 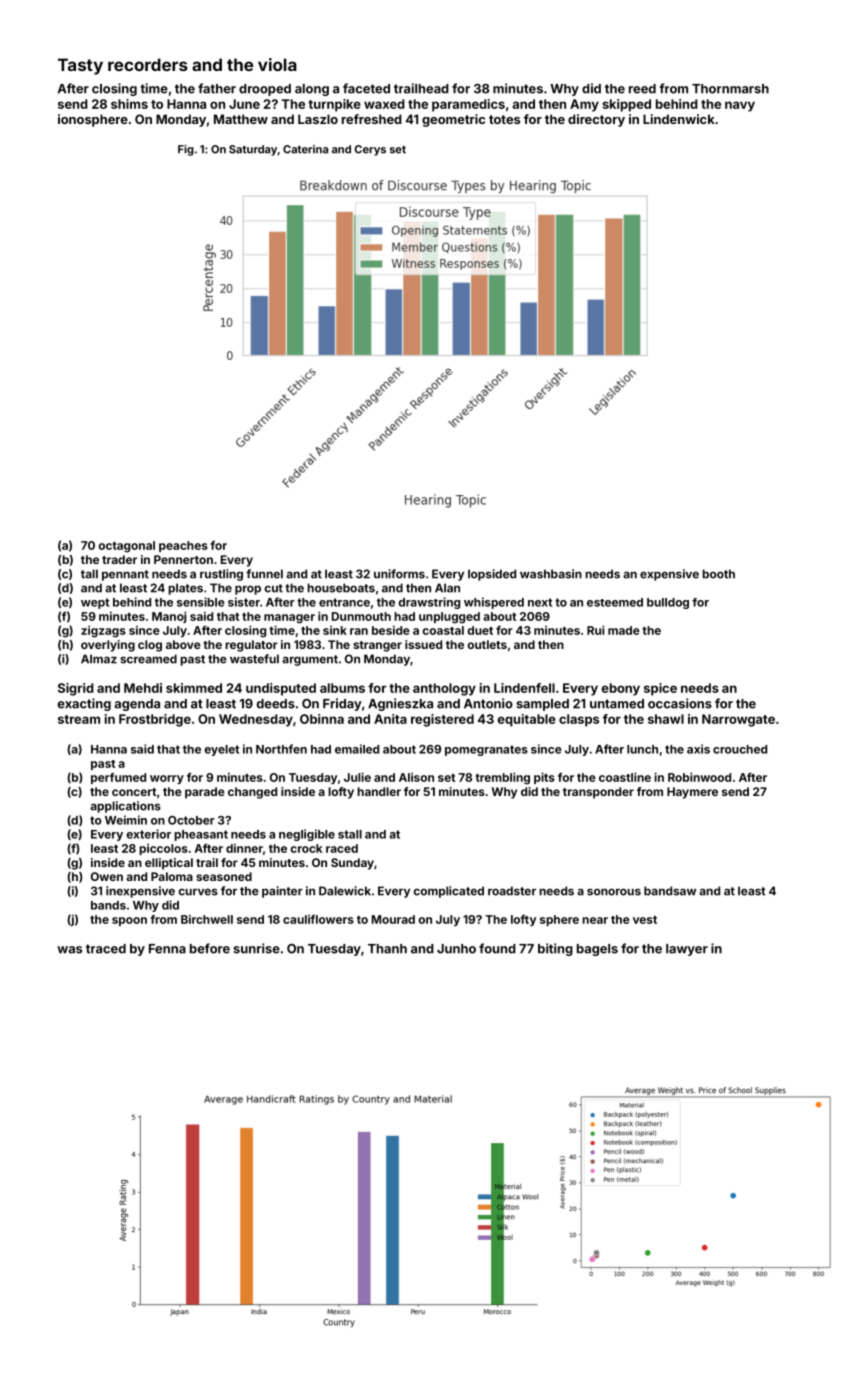 What do you see at coordinates (305, 149) in the screenshot?
I see `Caterina` at bounding box center [305, 149].
